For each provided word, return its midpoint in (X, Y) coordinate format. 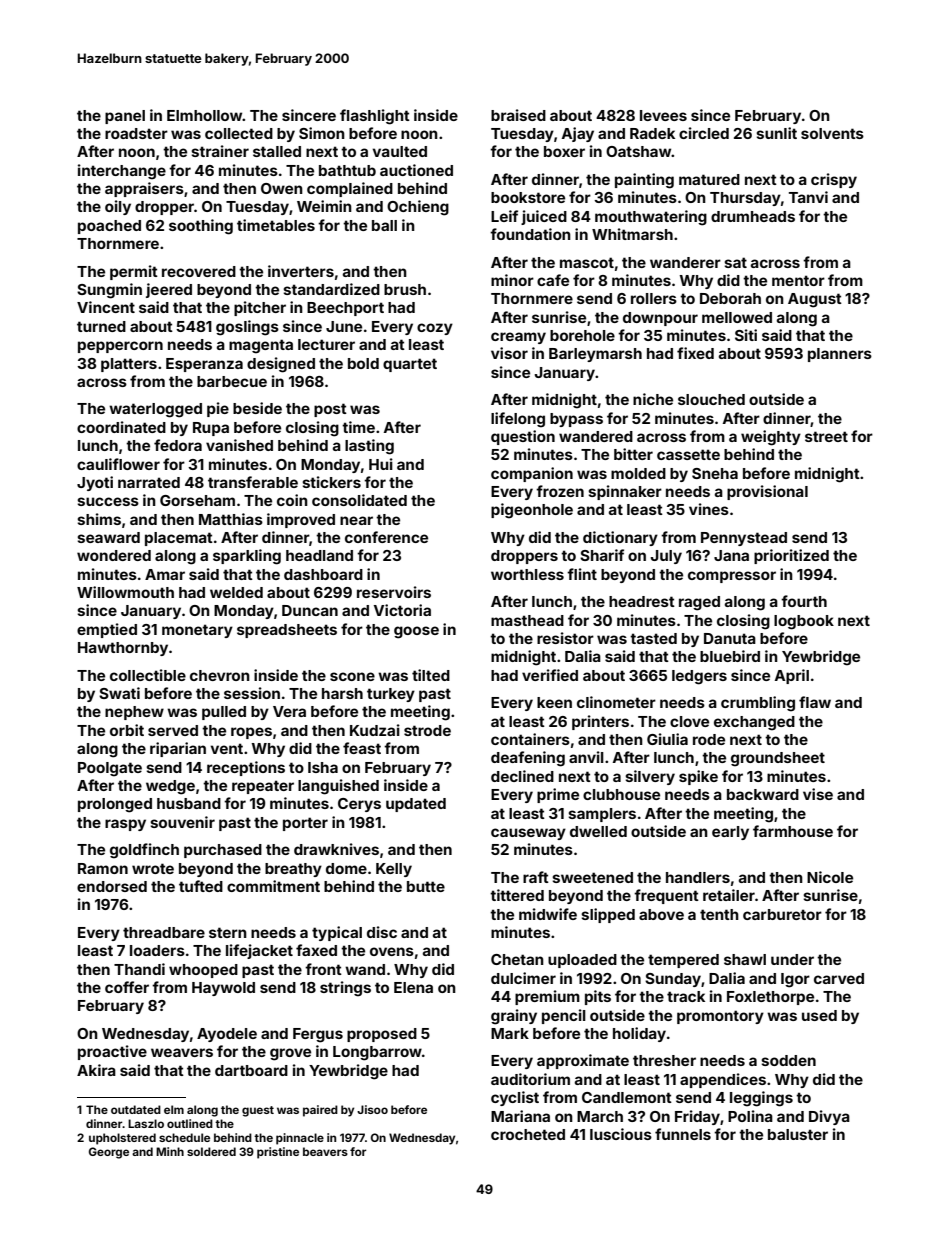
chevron (220, 675)
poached (109, 227)
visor (509, 353)
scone (352, 676)
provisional (767, 492)
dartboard (251, 1070)
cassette (688, 454)
